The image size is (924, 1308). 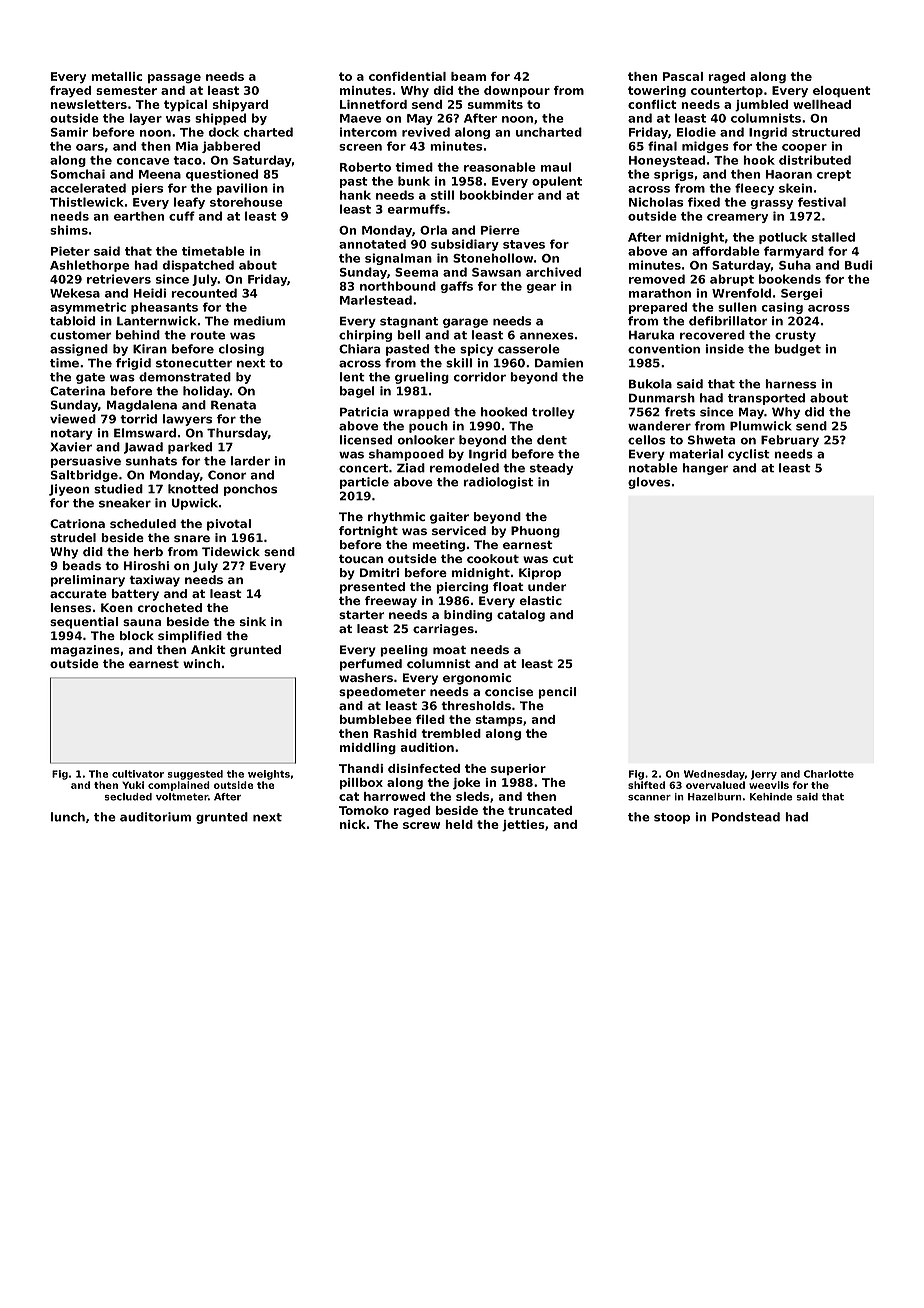 I want to click on beam, so click(x=468, y=76).
